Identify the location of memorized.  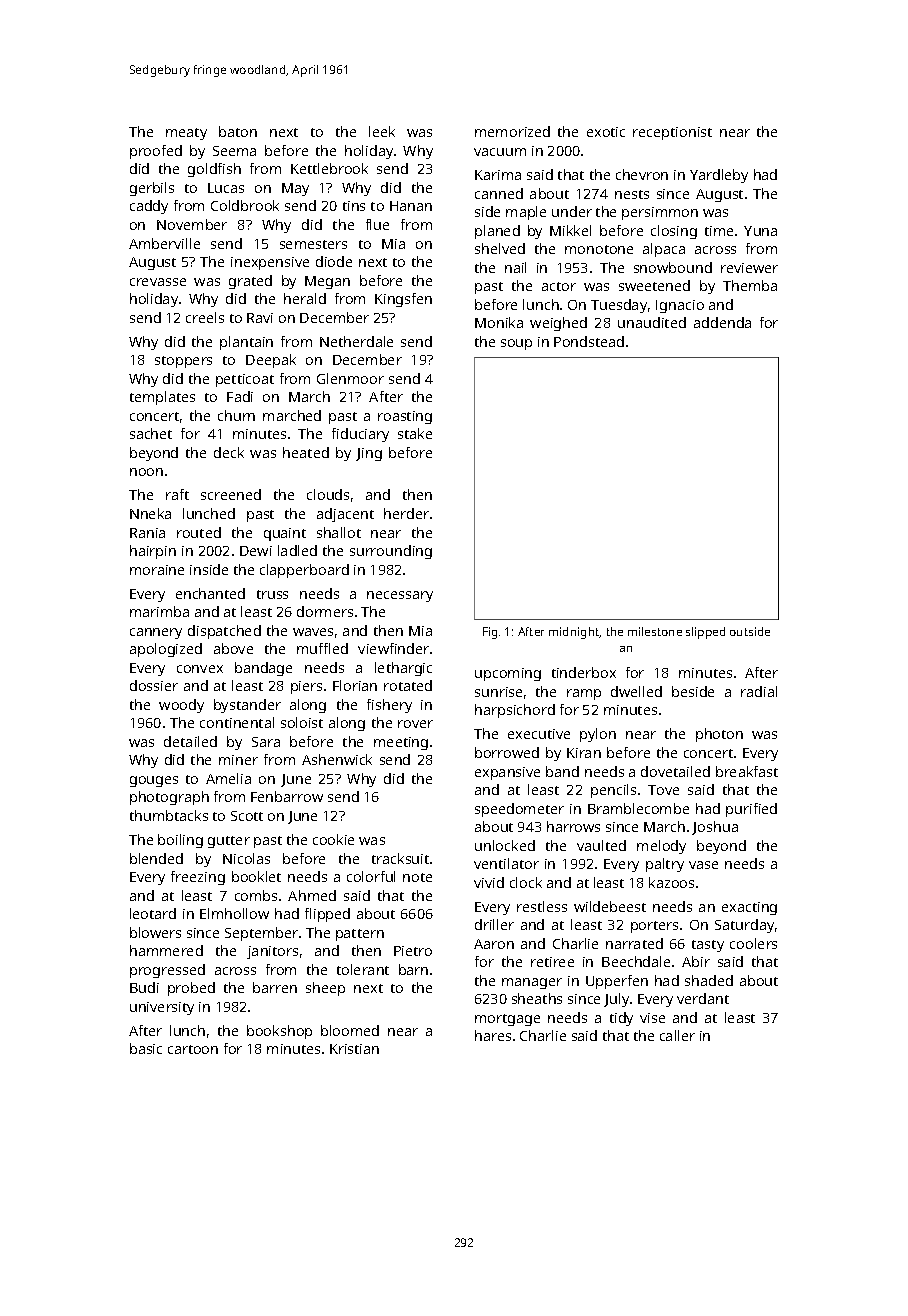
(512, 131).
